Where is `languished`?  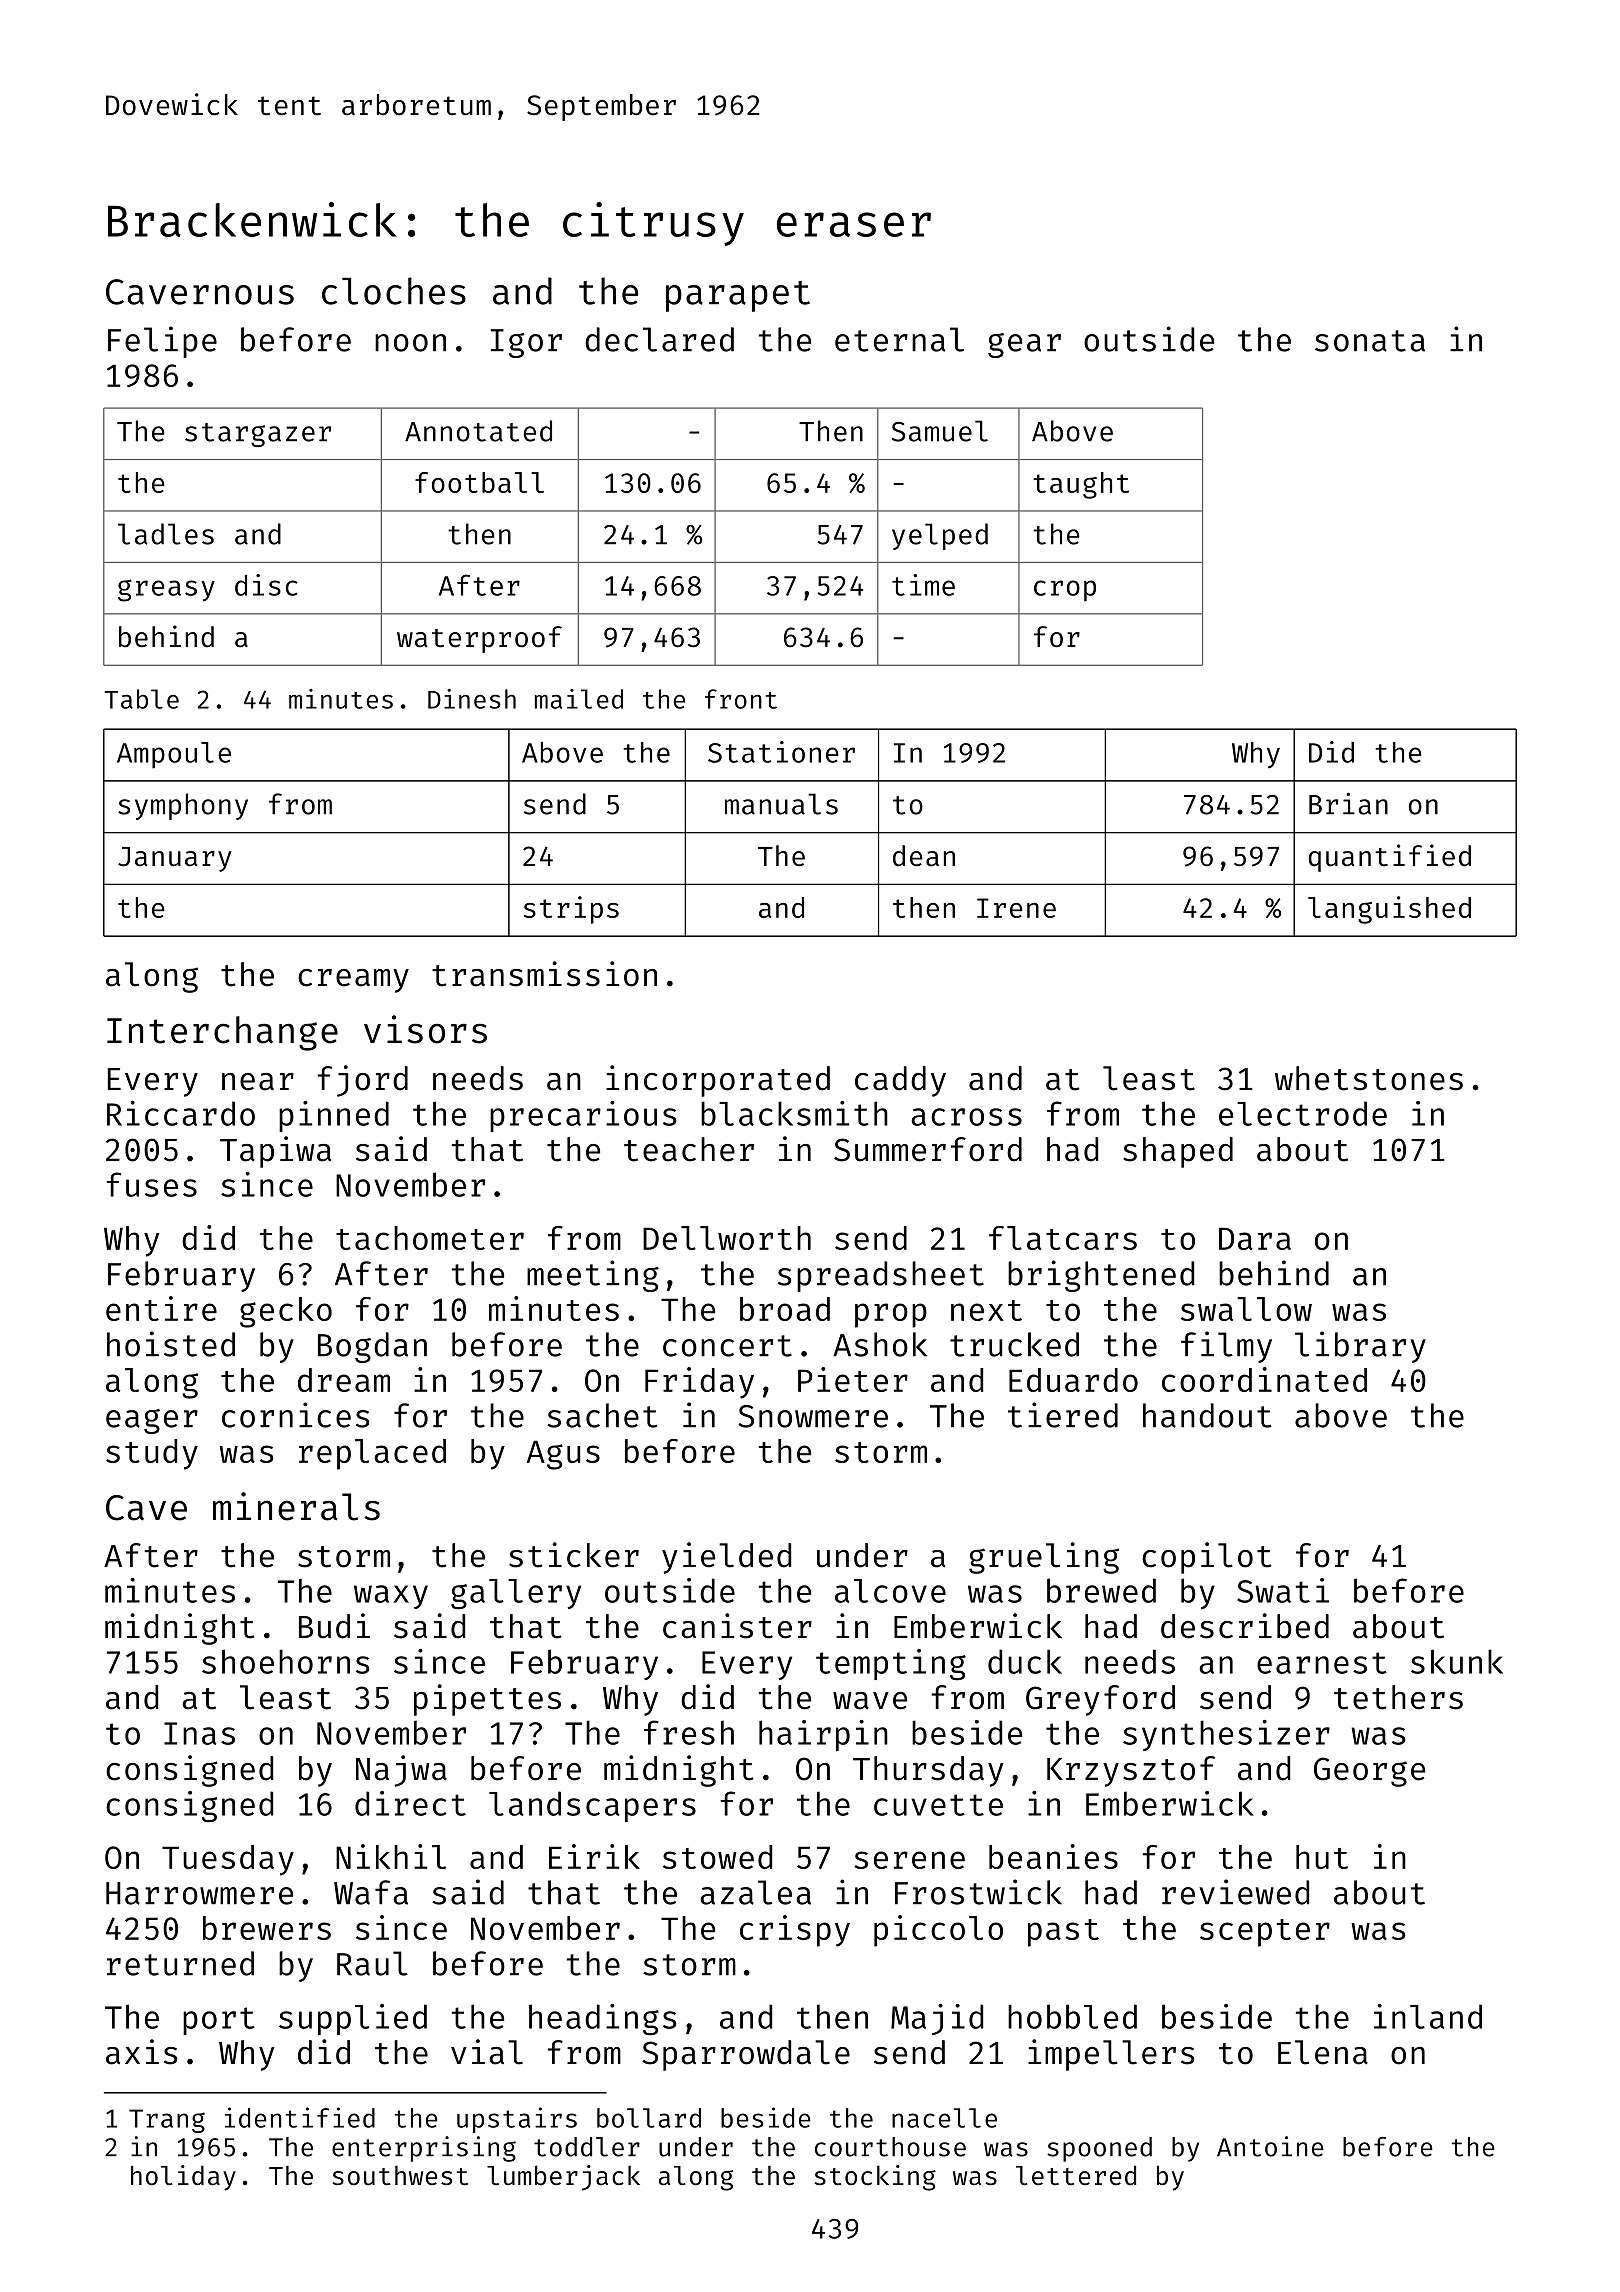
languished is located at coordinates (1389, 910).
